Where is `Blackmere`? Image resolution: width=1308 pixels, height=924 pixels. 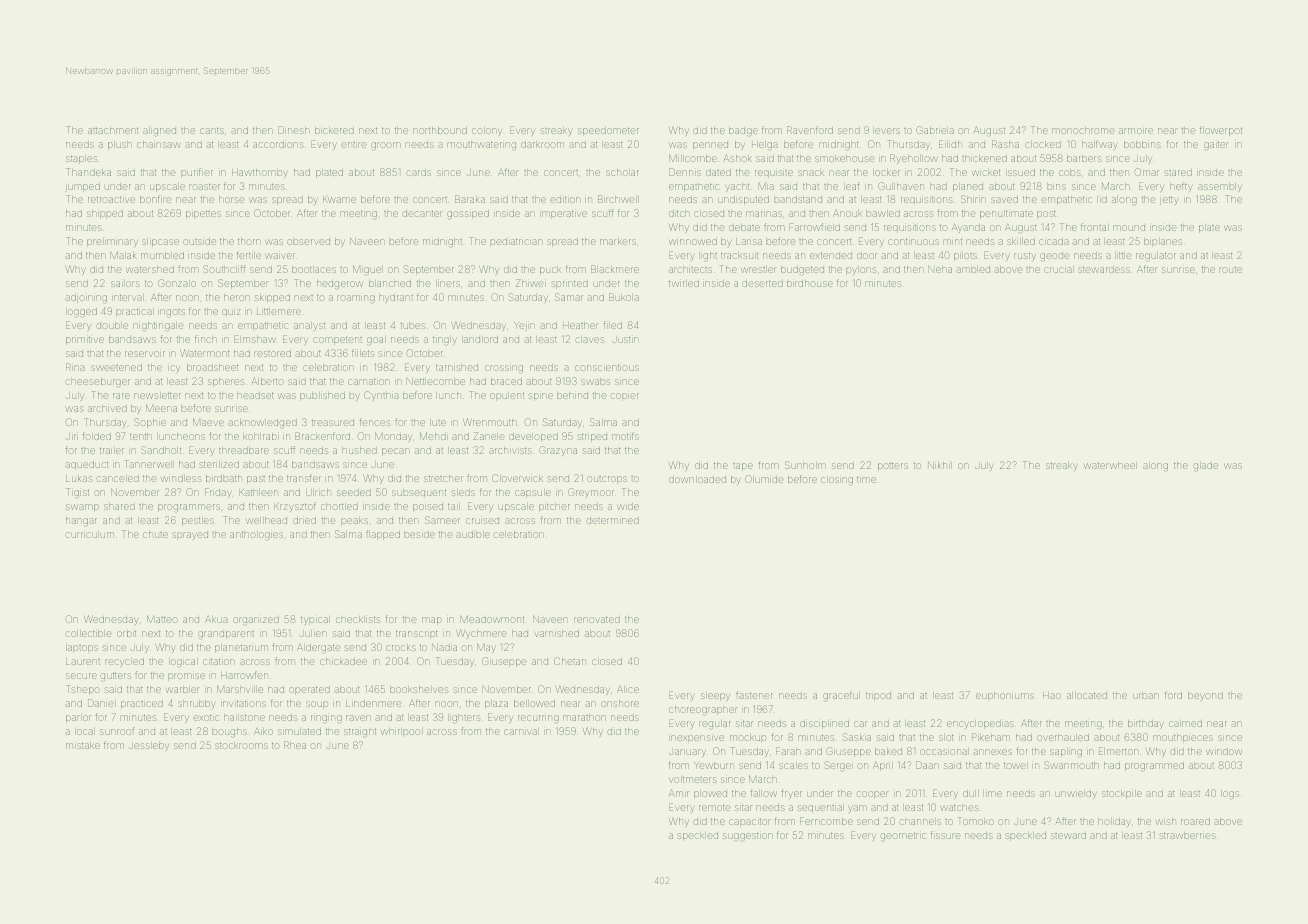 Blackmere is located at coordinates (615, 269).
